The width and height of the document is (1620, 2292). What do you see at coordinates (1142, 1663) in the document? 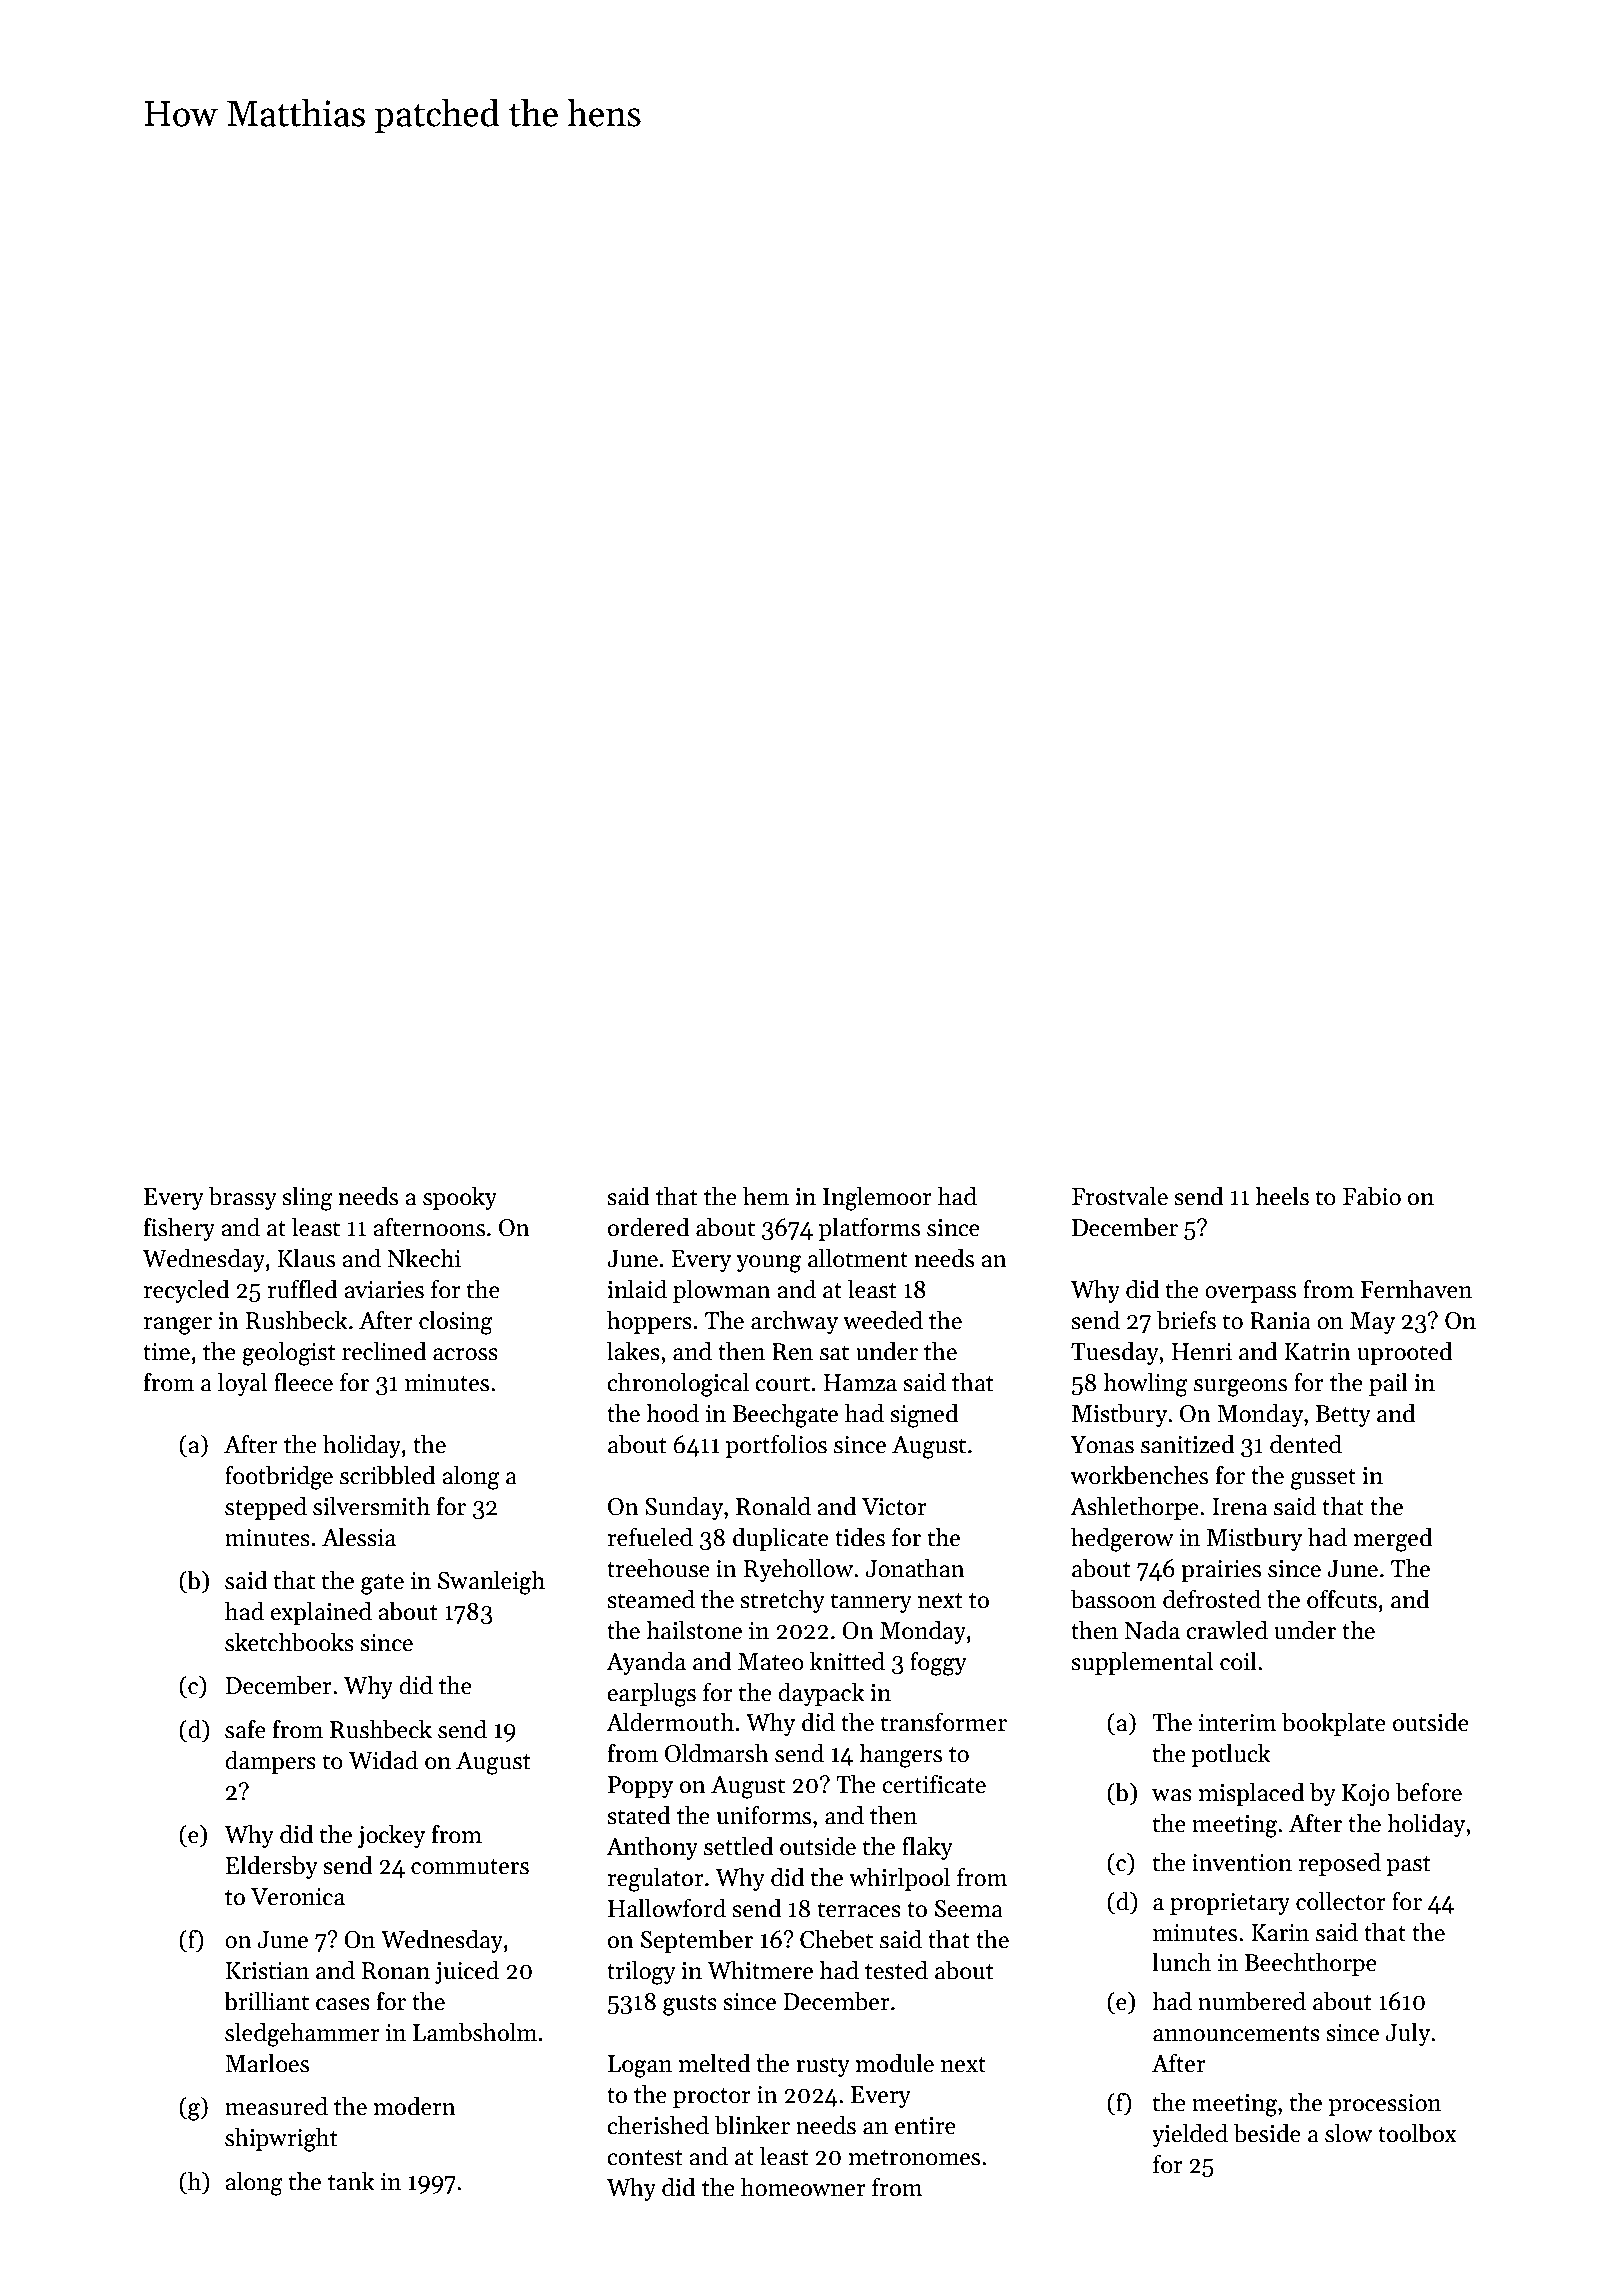
I see `supplemental` at bounding box center [1142, 1663].
